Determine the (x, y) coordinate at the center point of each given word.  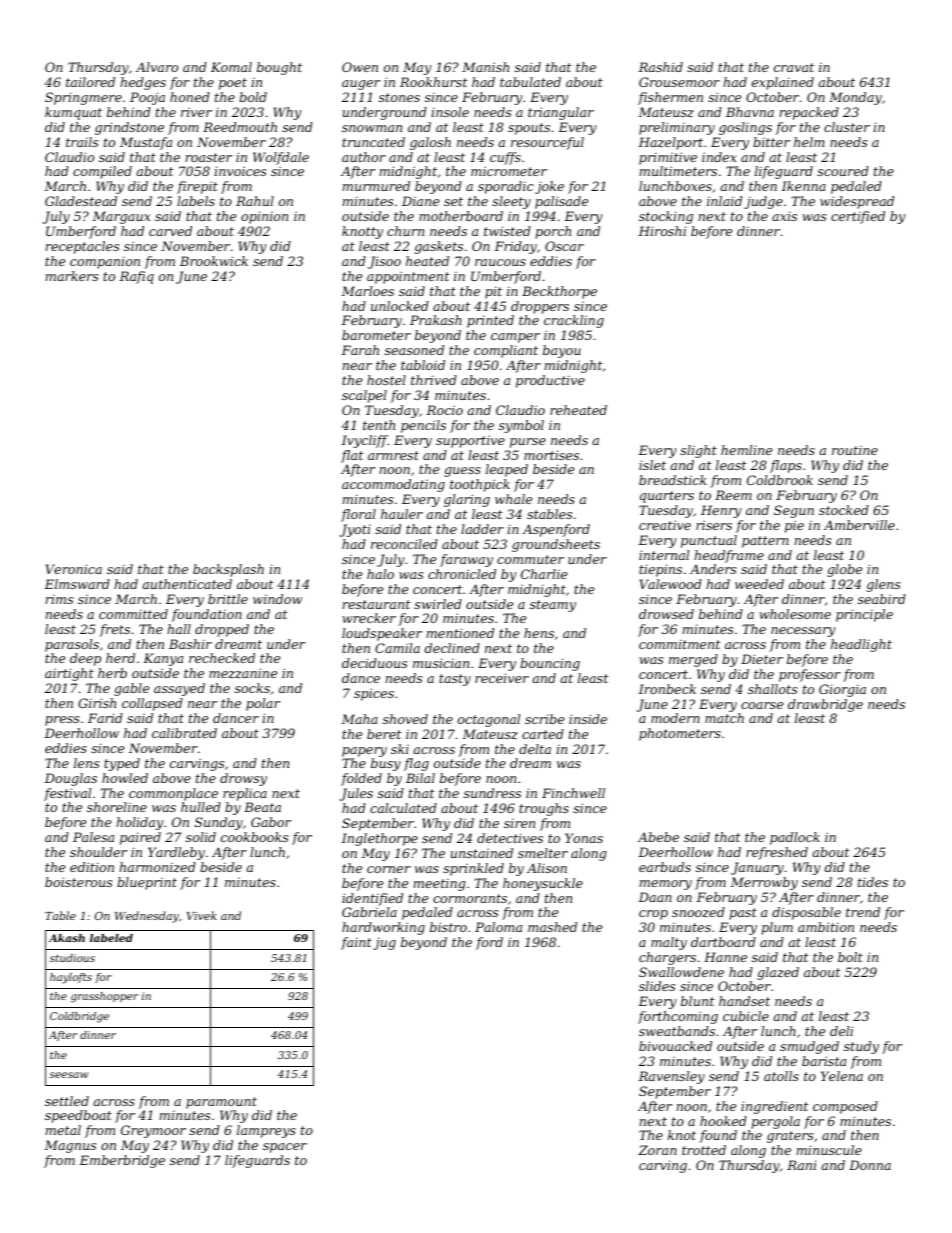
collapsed (152, 704)
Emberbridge (122, 1161)
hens (539, 633)
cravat (794, 67)
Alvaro (157, 67)
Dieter (762, 659)
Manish (485, 67)
